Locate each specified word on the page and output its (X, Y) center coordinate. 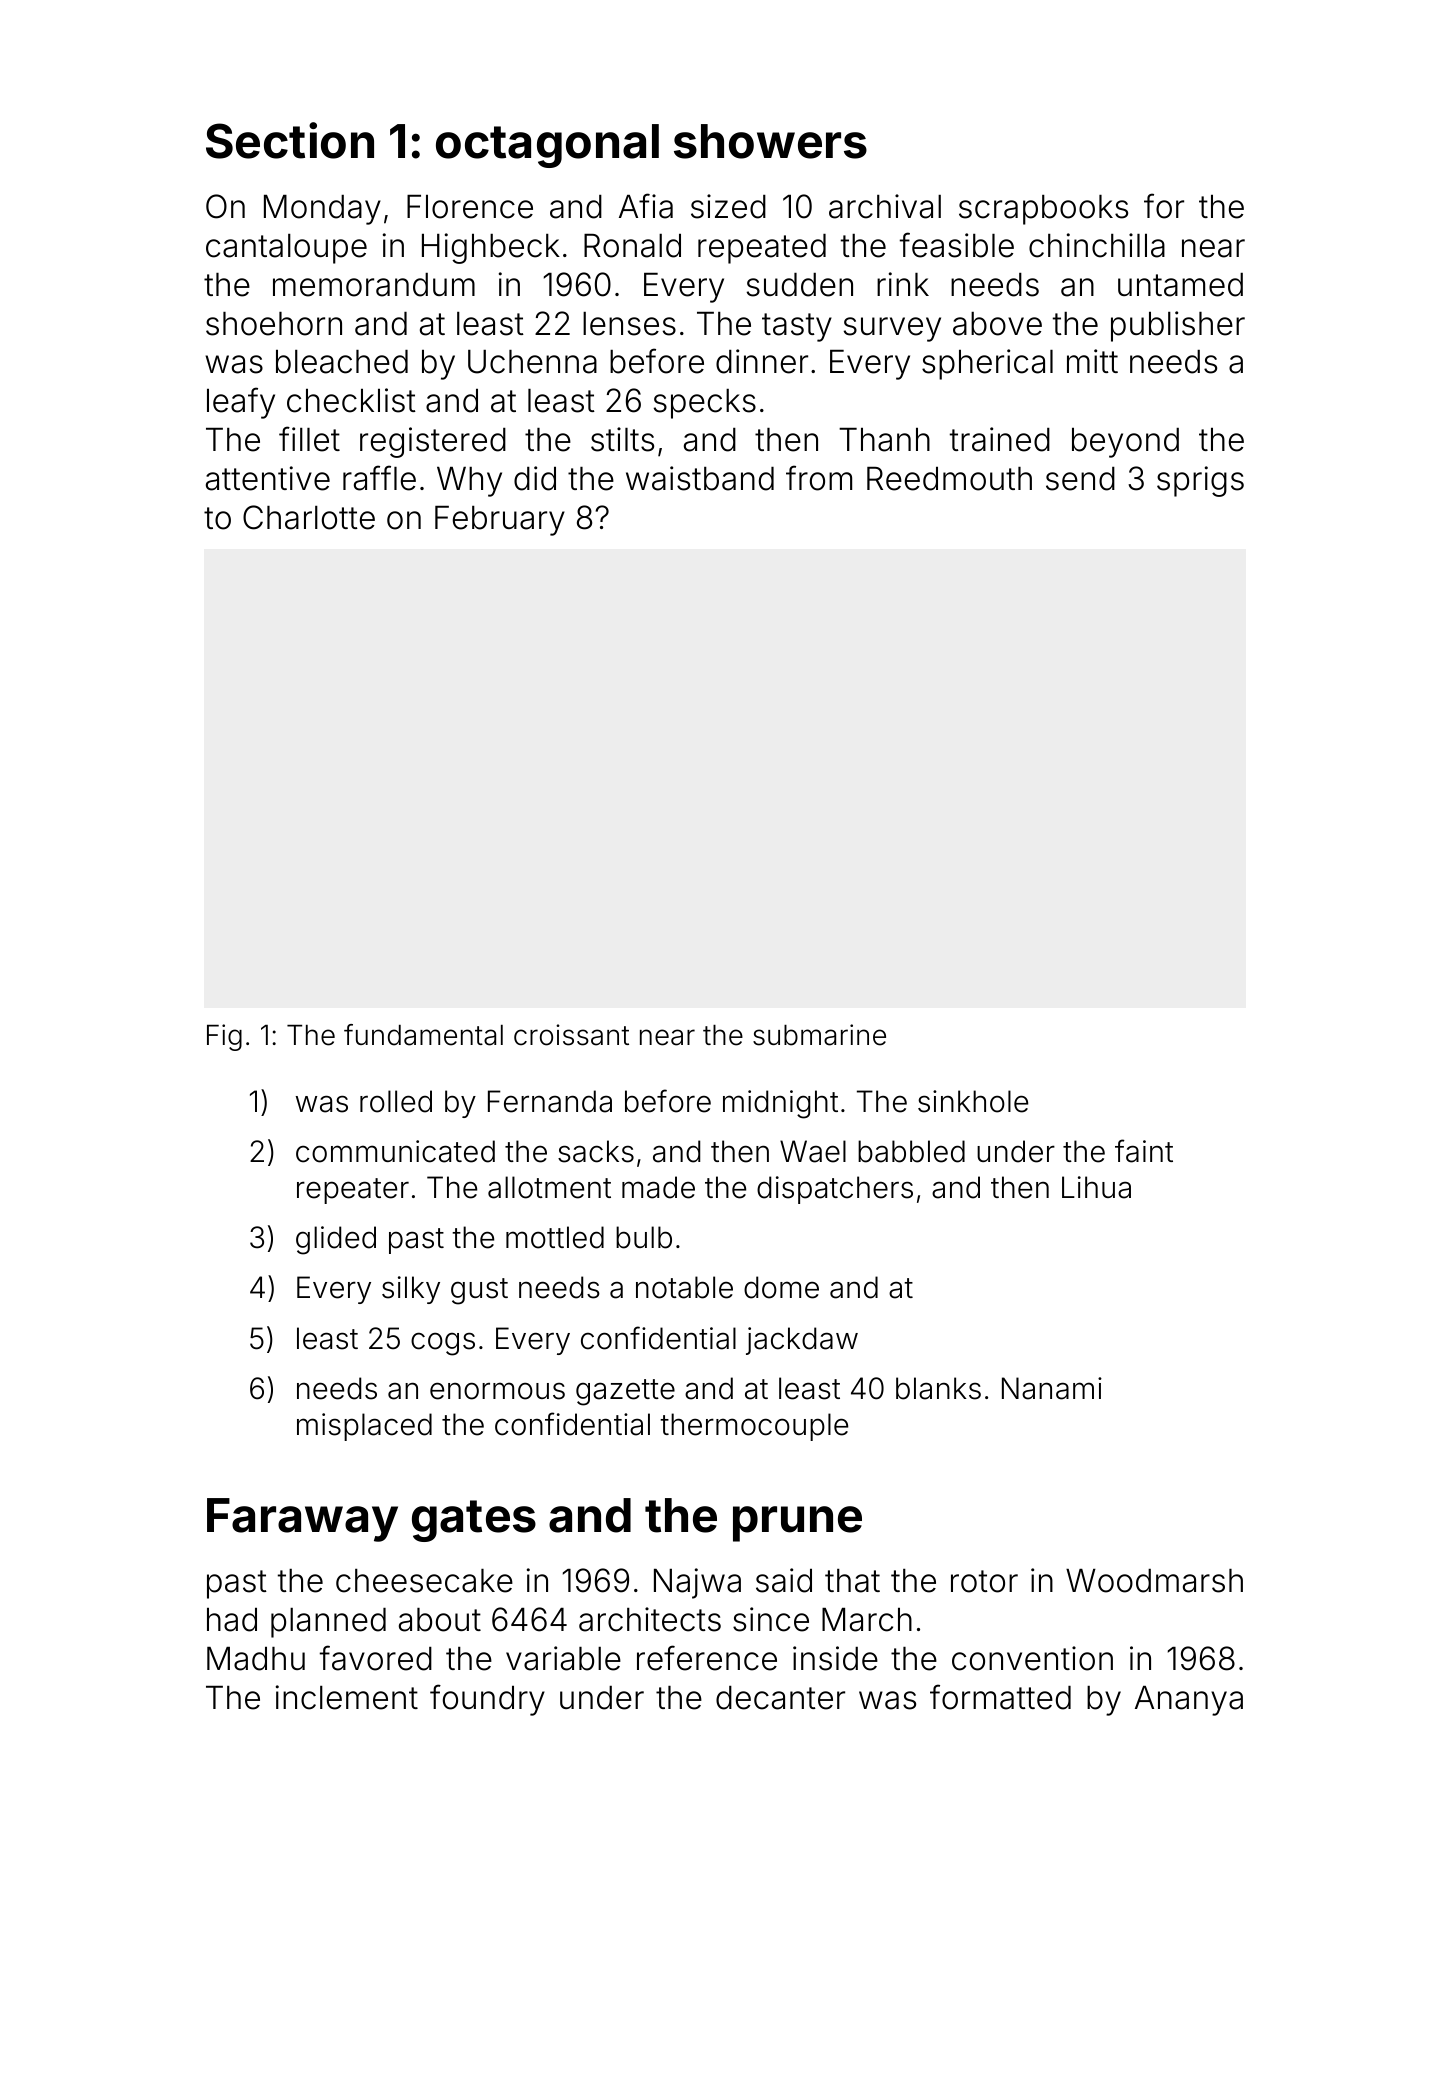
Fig (224, 1037)
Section (290, 140)
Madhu (256, 1659)
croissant (571, 1035)
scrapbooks (1043, 210)
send (1080, 479)
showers (770, 141)
